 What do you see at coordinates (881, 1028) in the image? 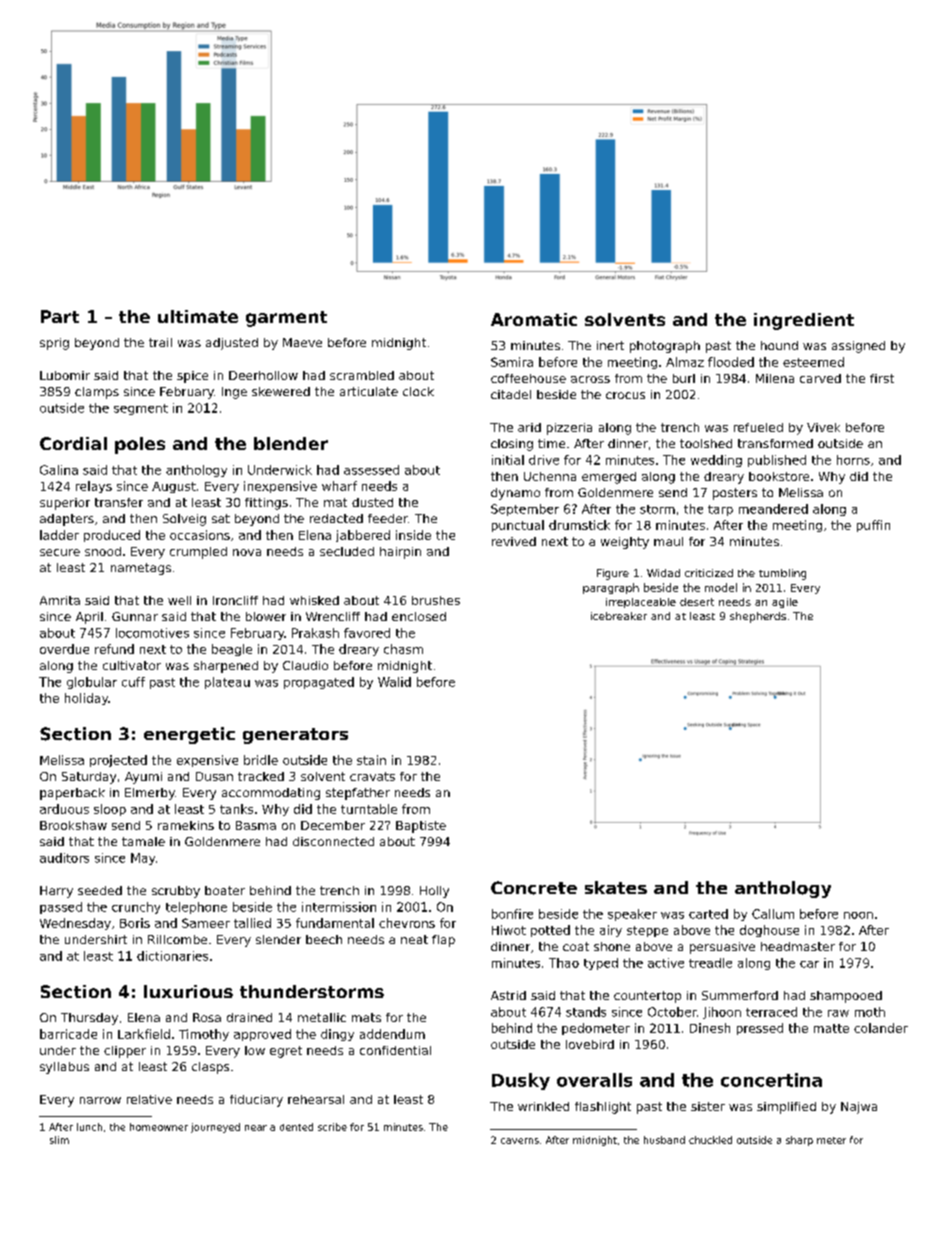
I see `colander` at bounding box center [881, 1028].
